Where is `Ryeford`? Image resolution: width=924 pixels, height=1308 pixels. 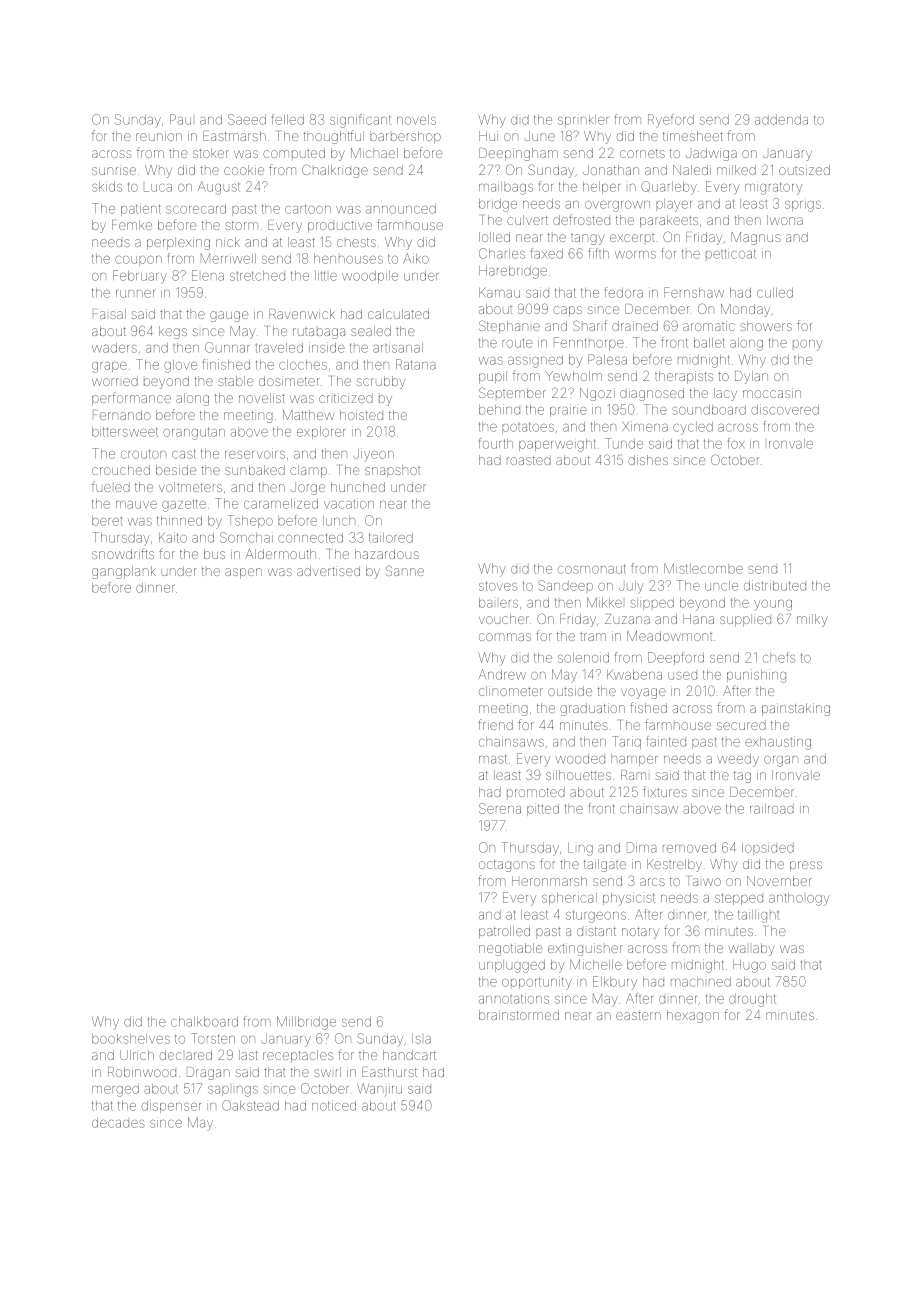 Ryeford is located at coordinates (671, 121).
